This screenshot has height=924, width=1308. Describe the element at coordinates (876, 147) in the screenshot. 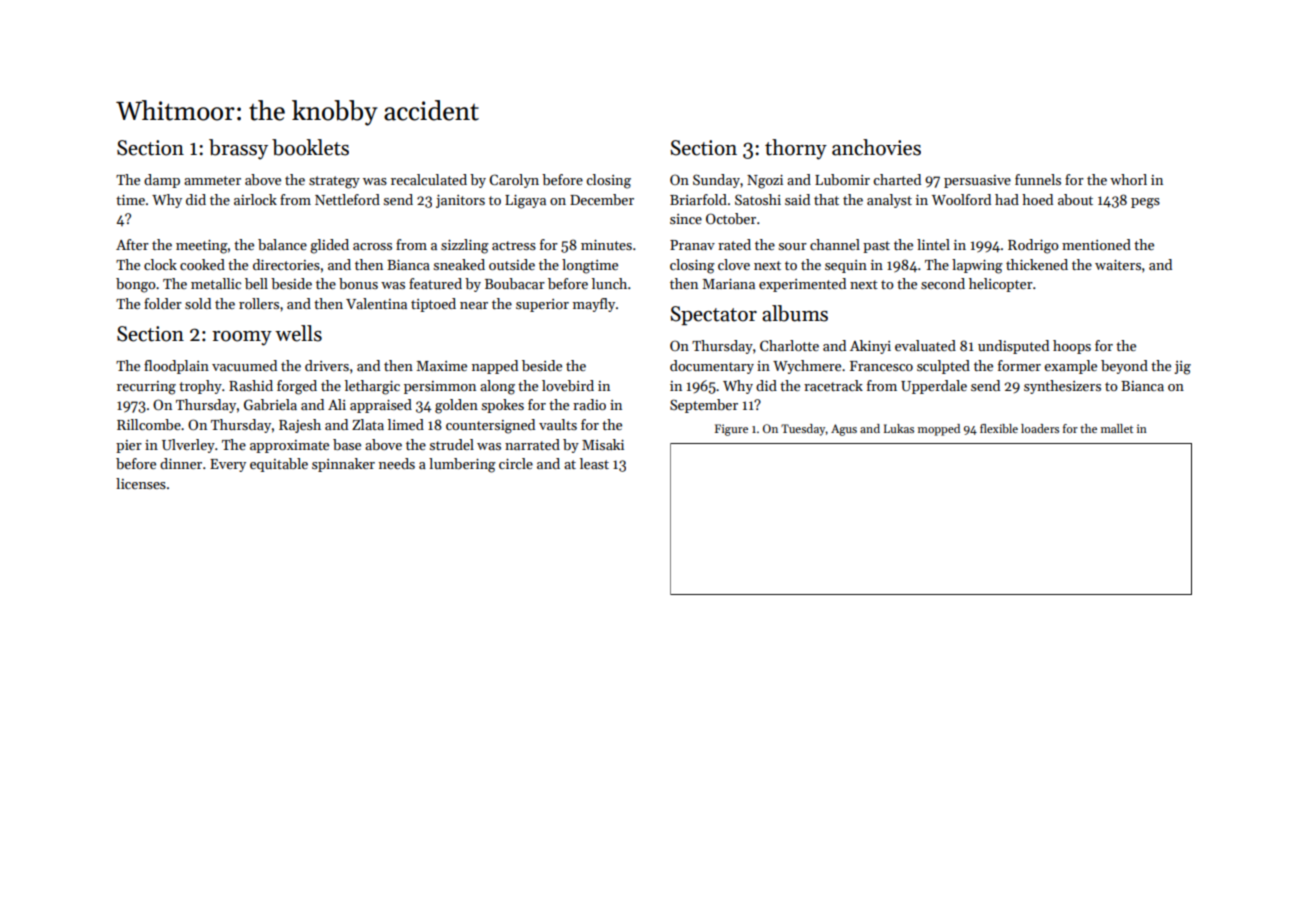

I see `anchovies` at that location.
